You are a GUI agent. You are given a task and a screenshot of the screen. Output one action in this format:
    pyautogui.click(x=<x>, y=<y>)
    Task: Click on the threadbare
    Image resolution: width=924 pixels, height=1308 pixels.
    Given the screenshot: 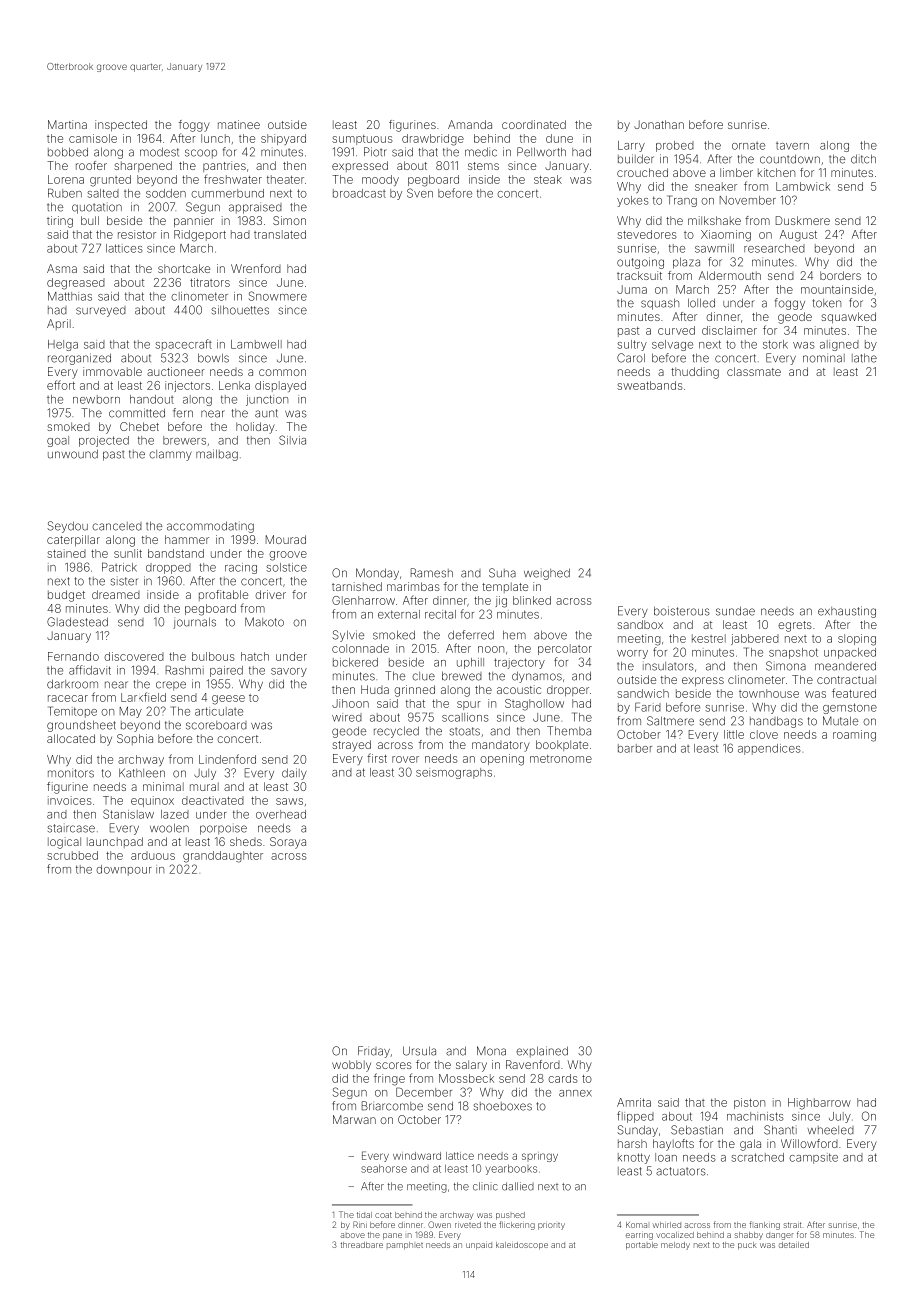 What is the action you would take?
    pyautogui.click(x=362, y=1245)
